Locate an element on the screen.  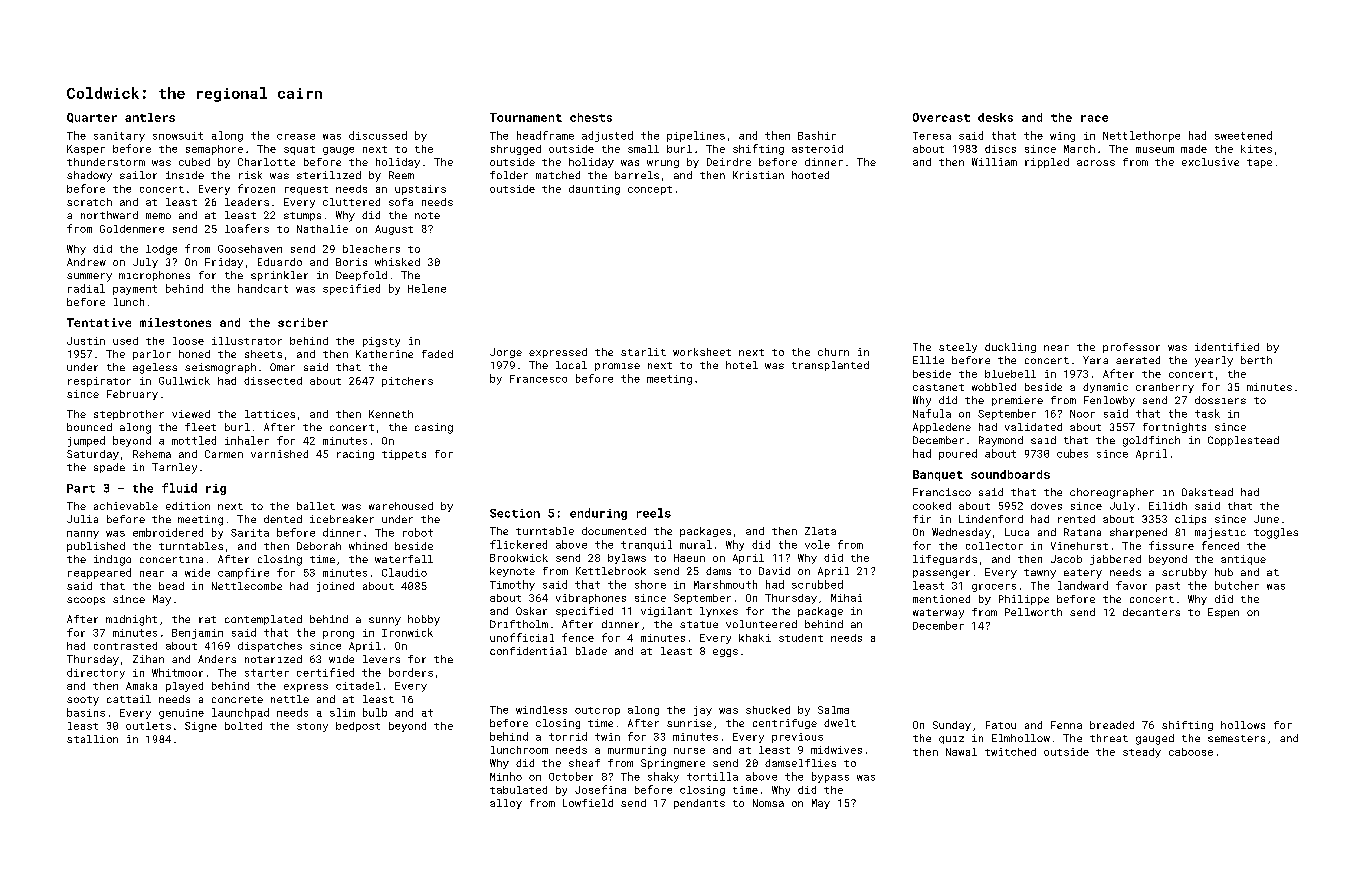
Fenna is located at coordinates (1066, 725).
